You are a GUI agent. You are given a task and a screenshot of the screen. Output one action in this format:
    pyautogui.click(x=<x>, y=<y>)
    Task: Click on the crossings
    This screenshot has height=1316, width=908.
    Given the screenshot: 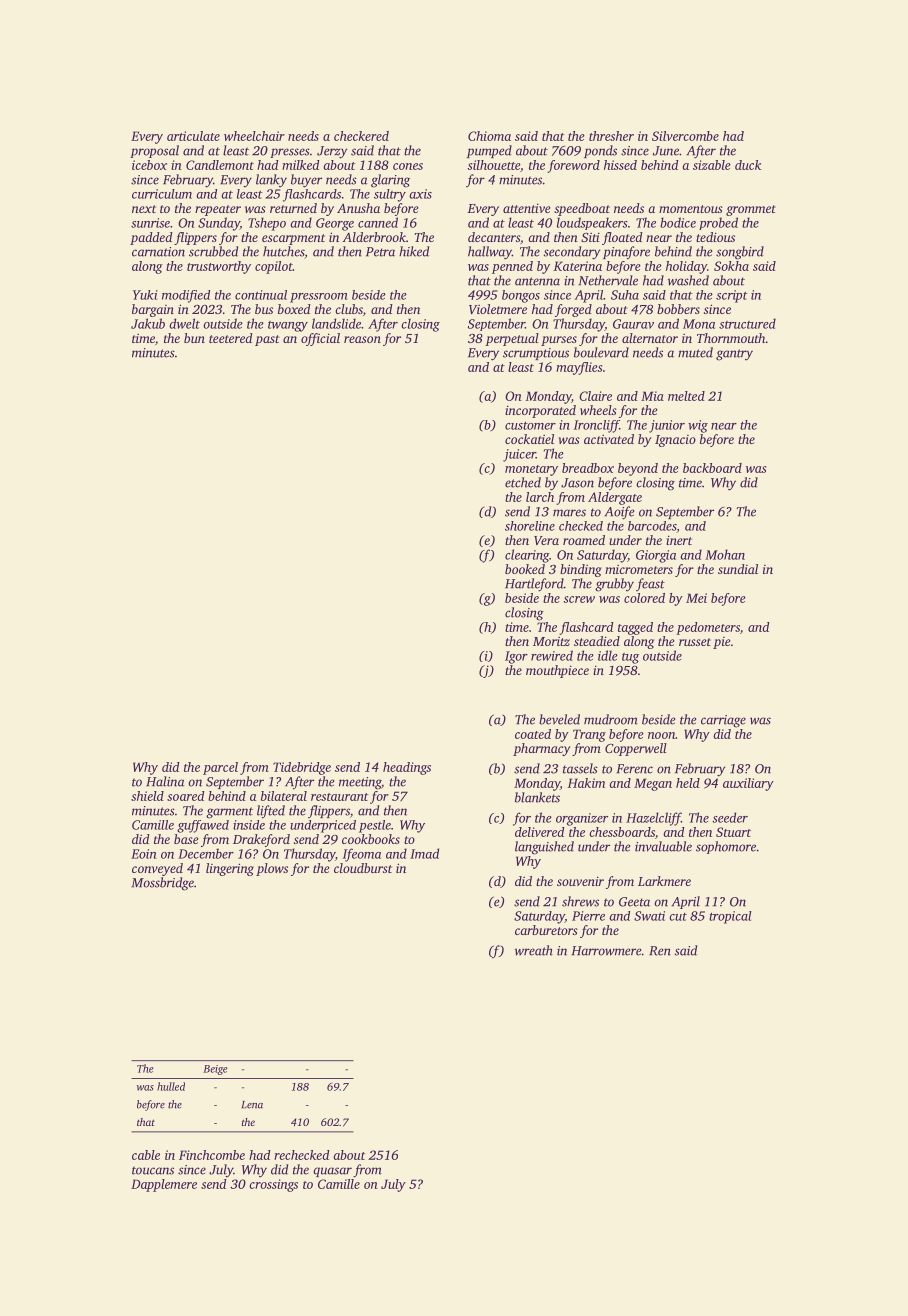 What is the action you would take?
    pyautogui.click(x=273, y=1185)
